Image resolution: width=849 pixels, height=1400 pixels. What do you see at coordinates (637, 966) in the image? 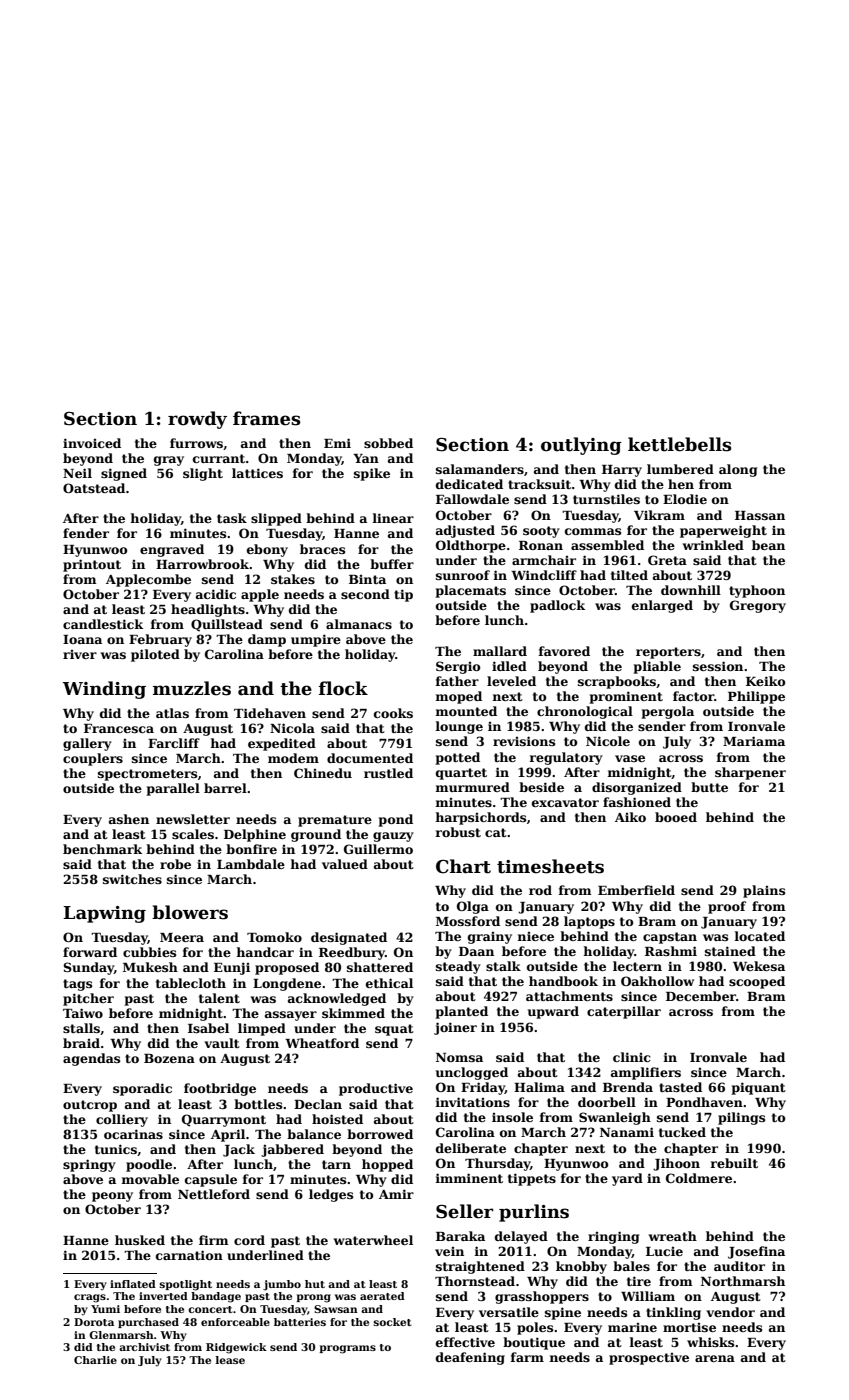
I see `lectern` at bounding box center [637, 966].
